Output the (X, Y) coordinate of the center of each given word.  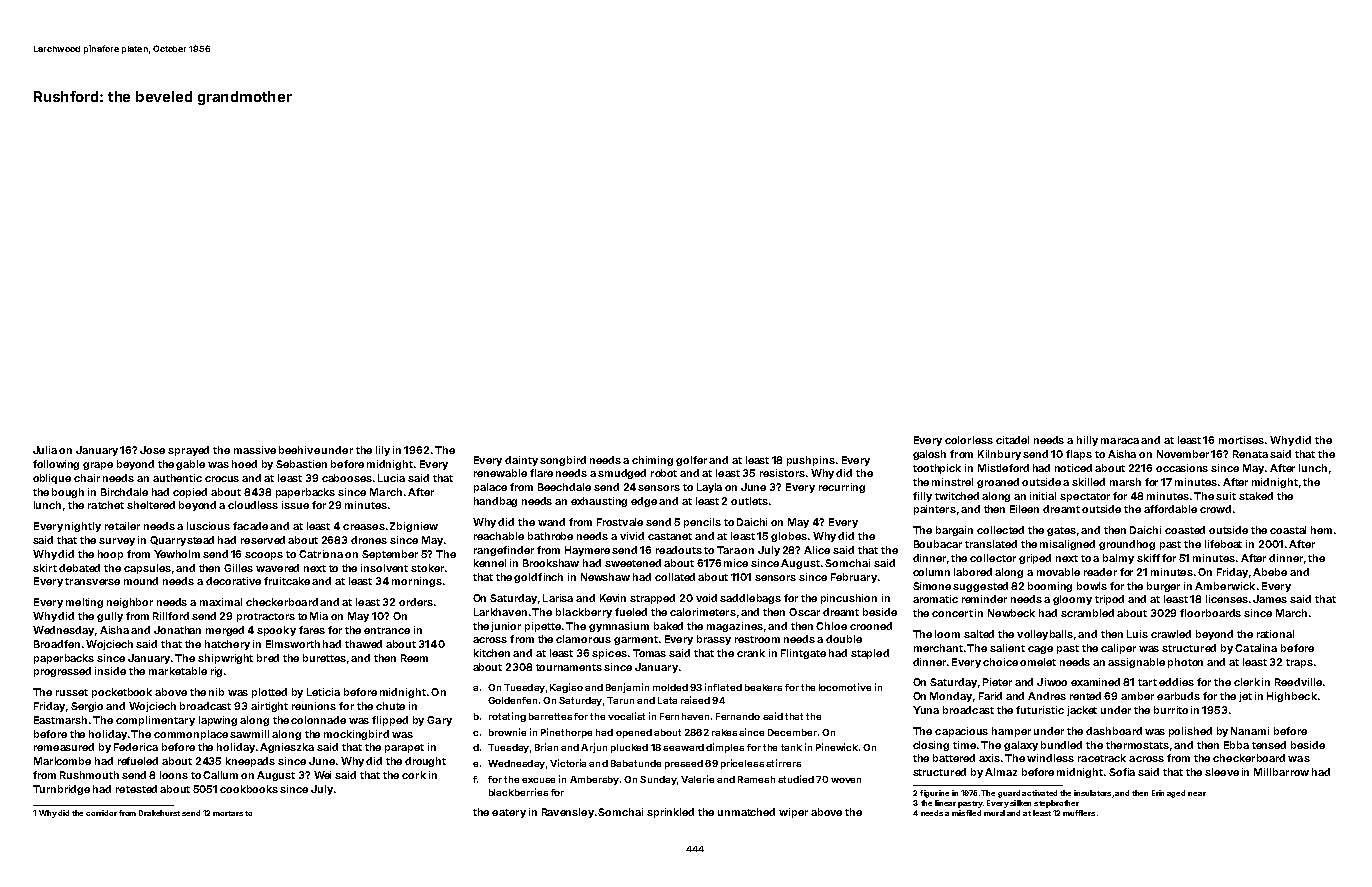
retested (136, 789)
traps (1299, 663)
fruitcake (287, 581)
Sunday (658, 780)
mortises (1241, 440)
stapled (870, 654)
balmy (1118, 559)
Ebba (1236, 745)
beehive (299, 450)
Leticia (323, 692)
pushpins (811, 461)
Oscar (804, 612)
